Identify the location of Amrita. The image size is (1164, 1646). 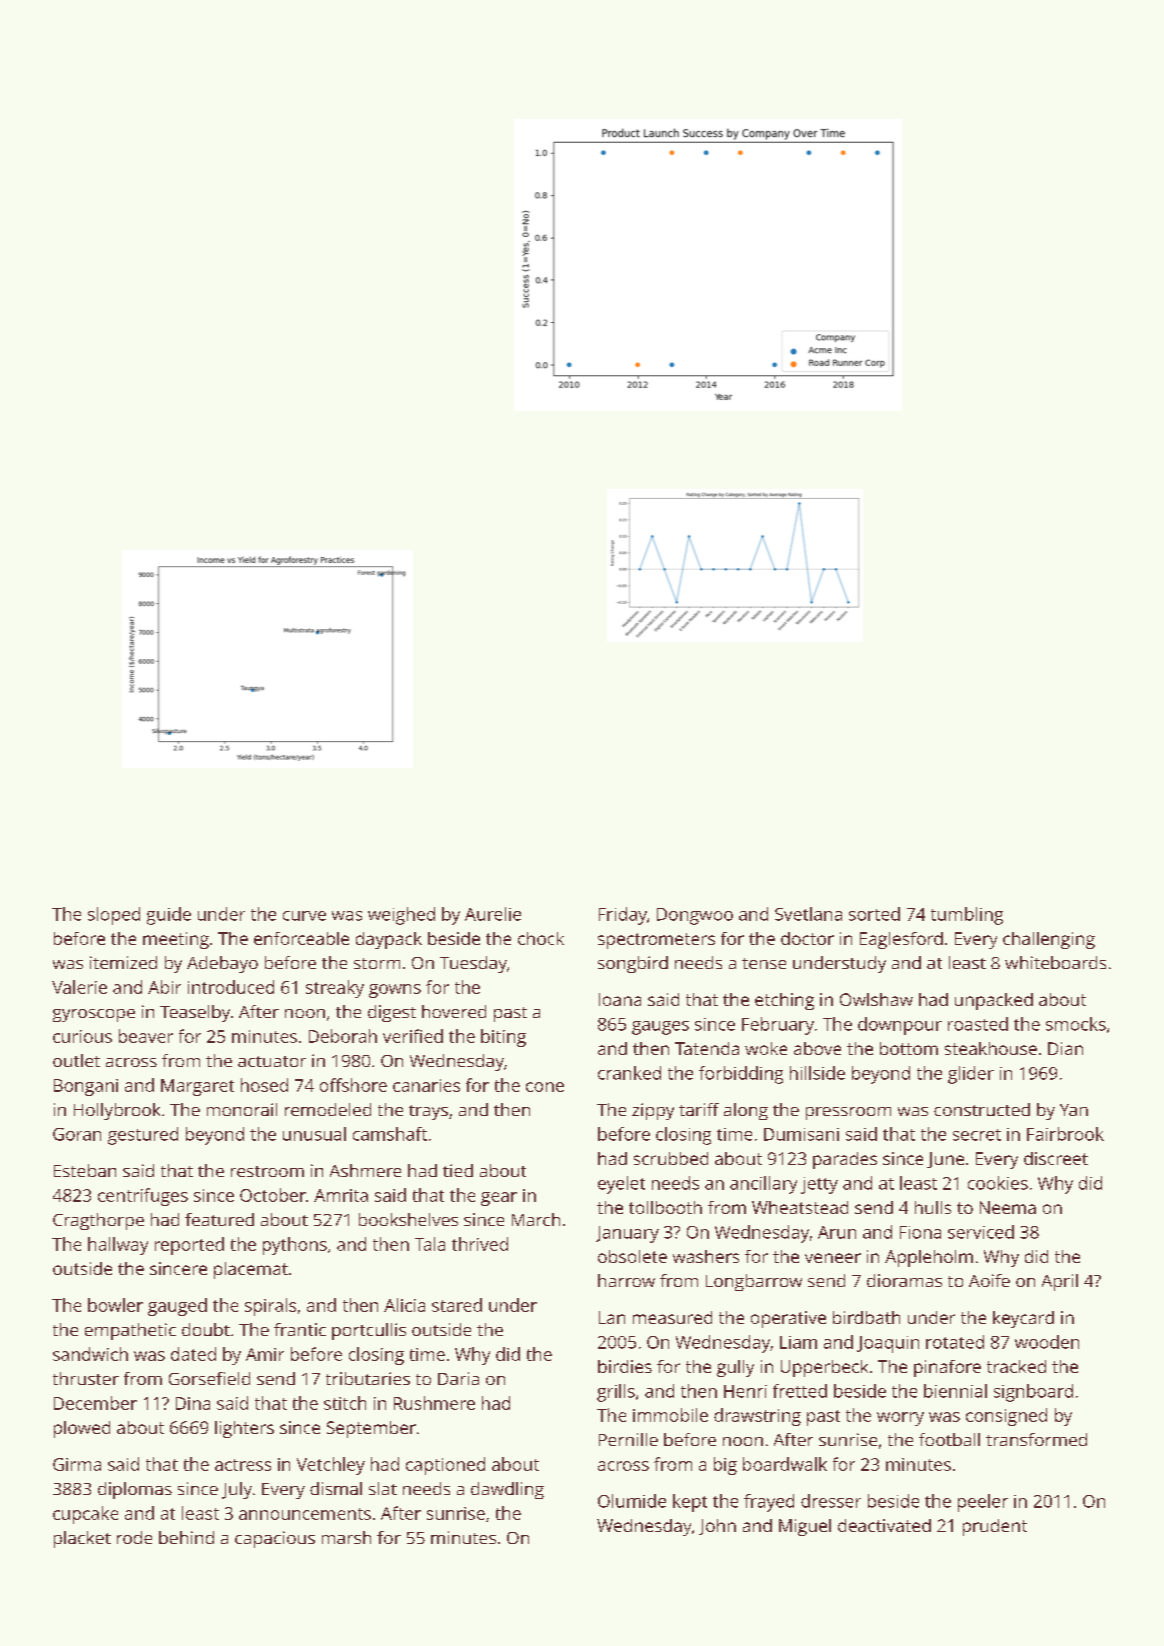
(341, 1195).
